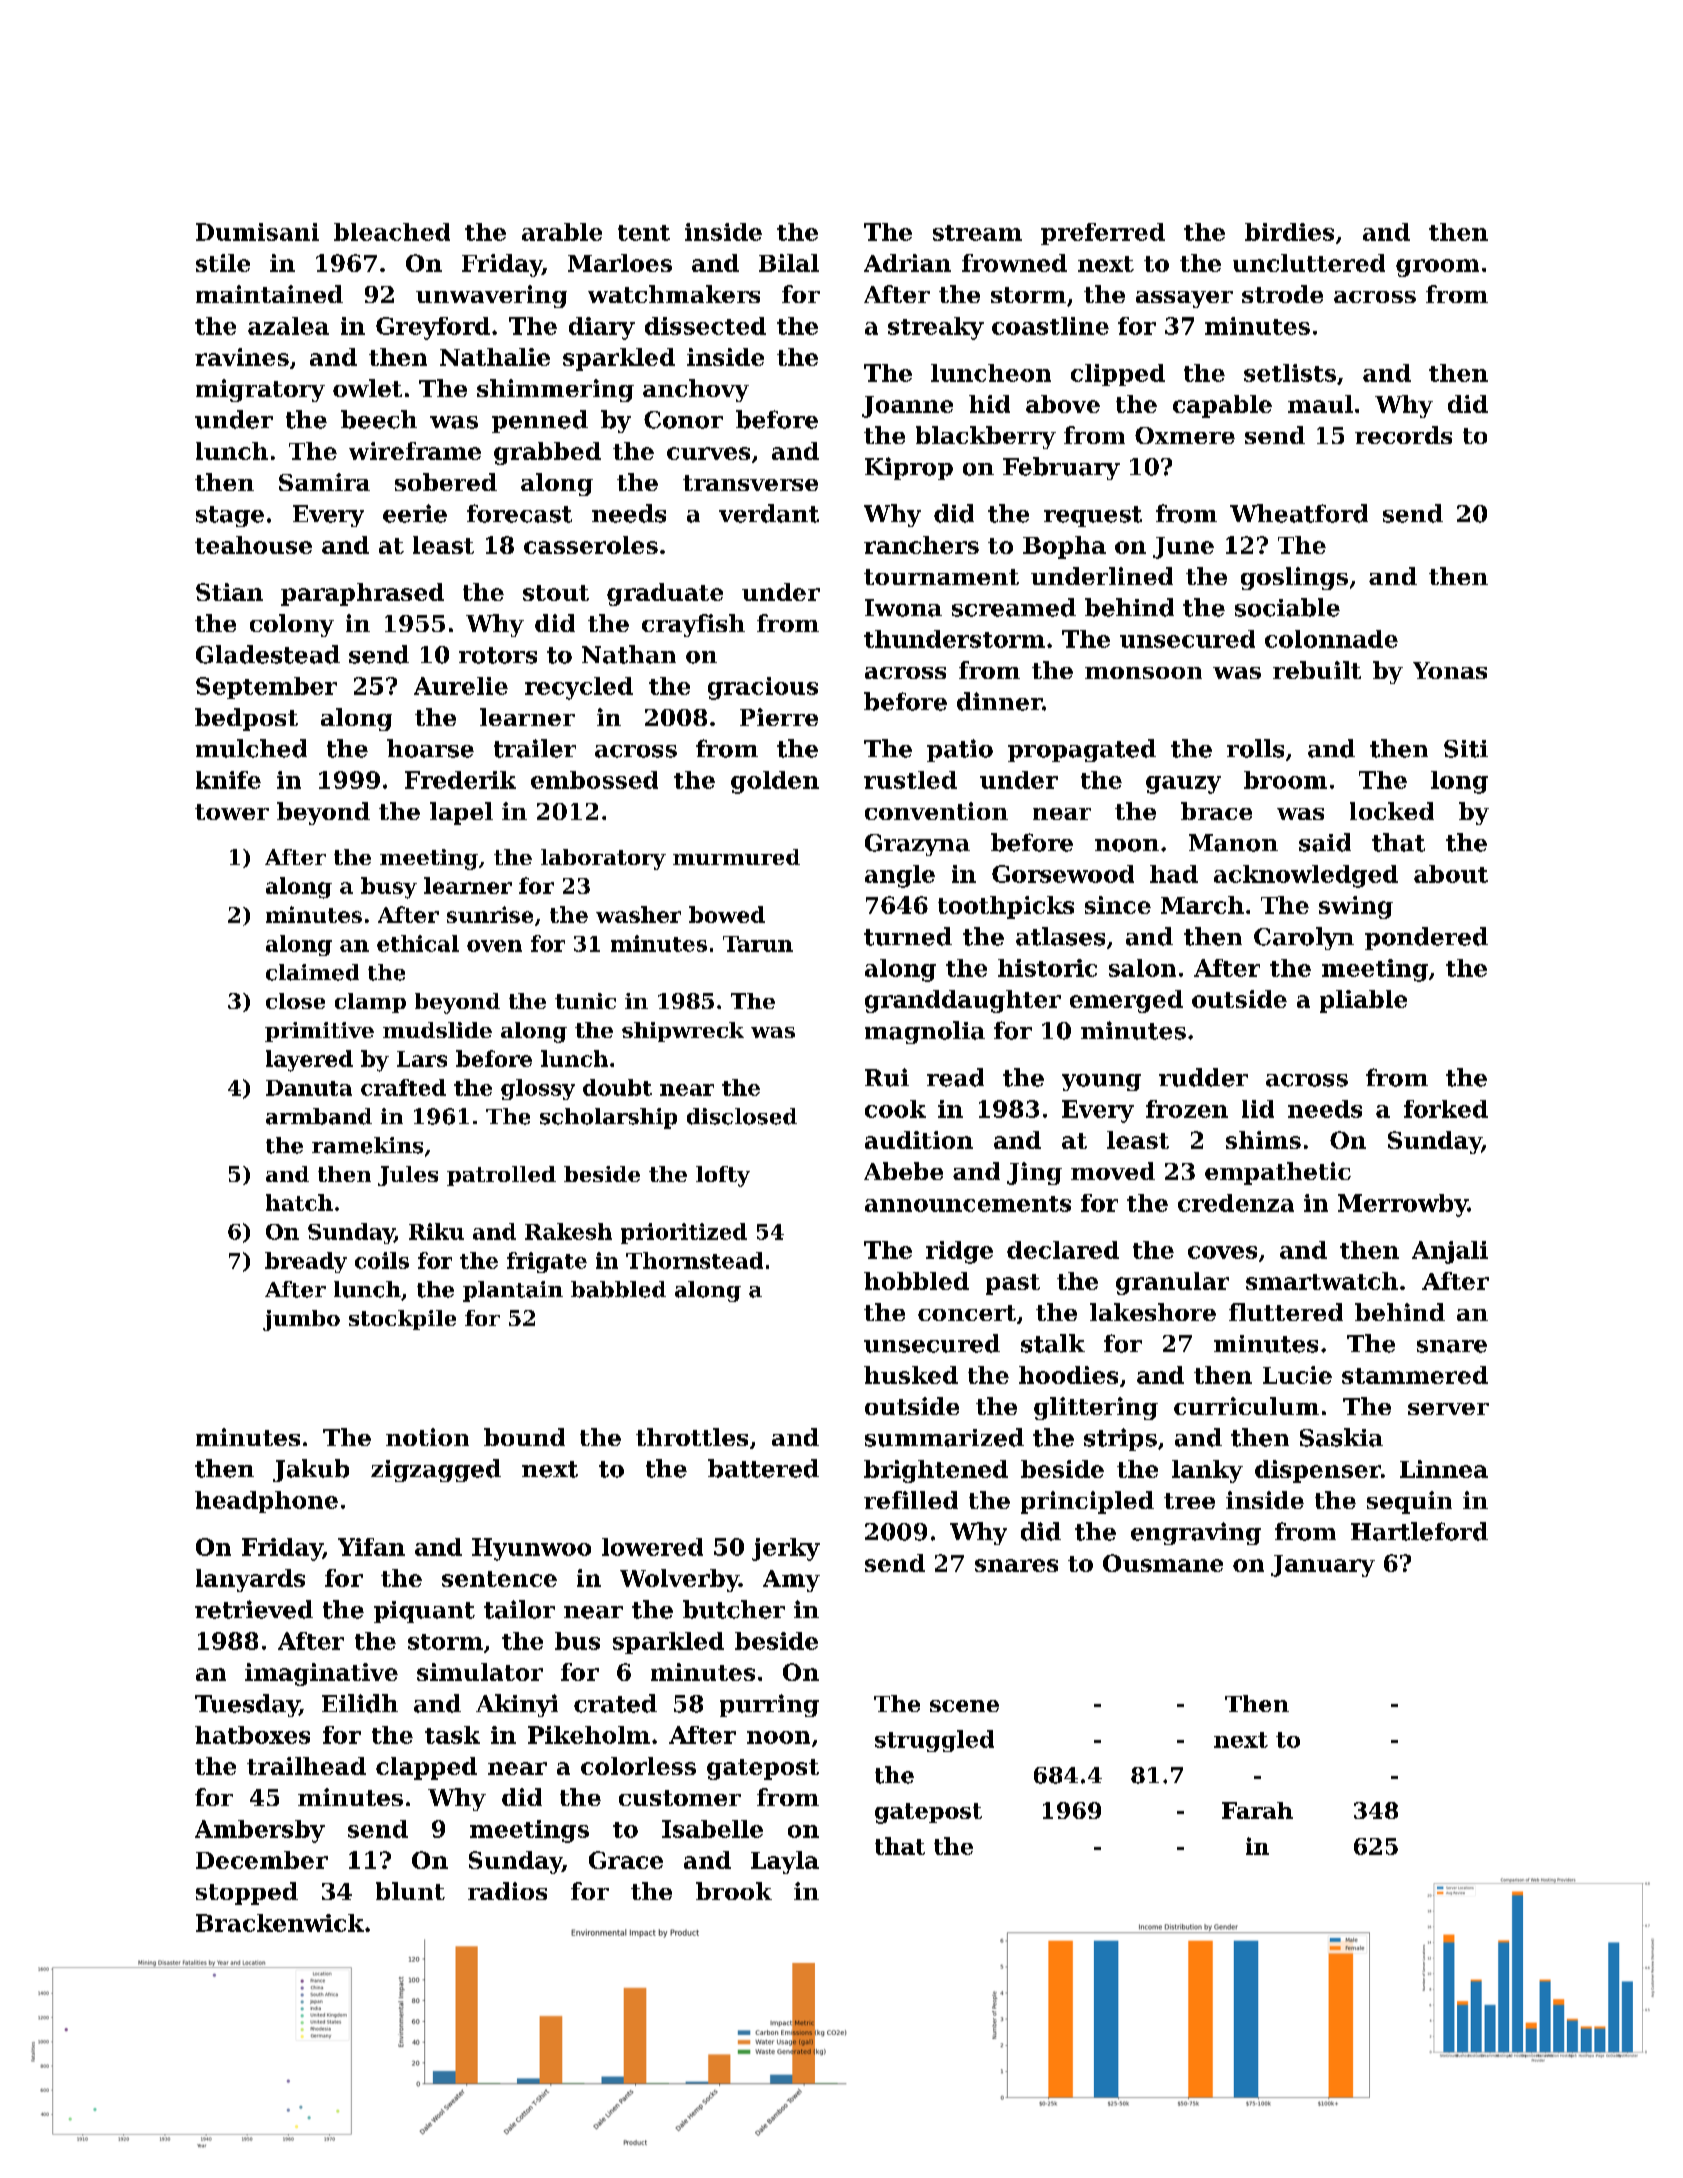 This screenshot has width=1683, height=2178. I want to click on request, so click(1093, 516).
